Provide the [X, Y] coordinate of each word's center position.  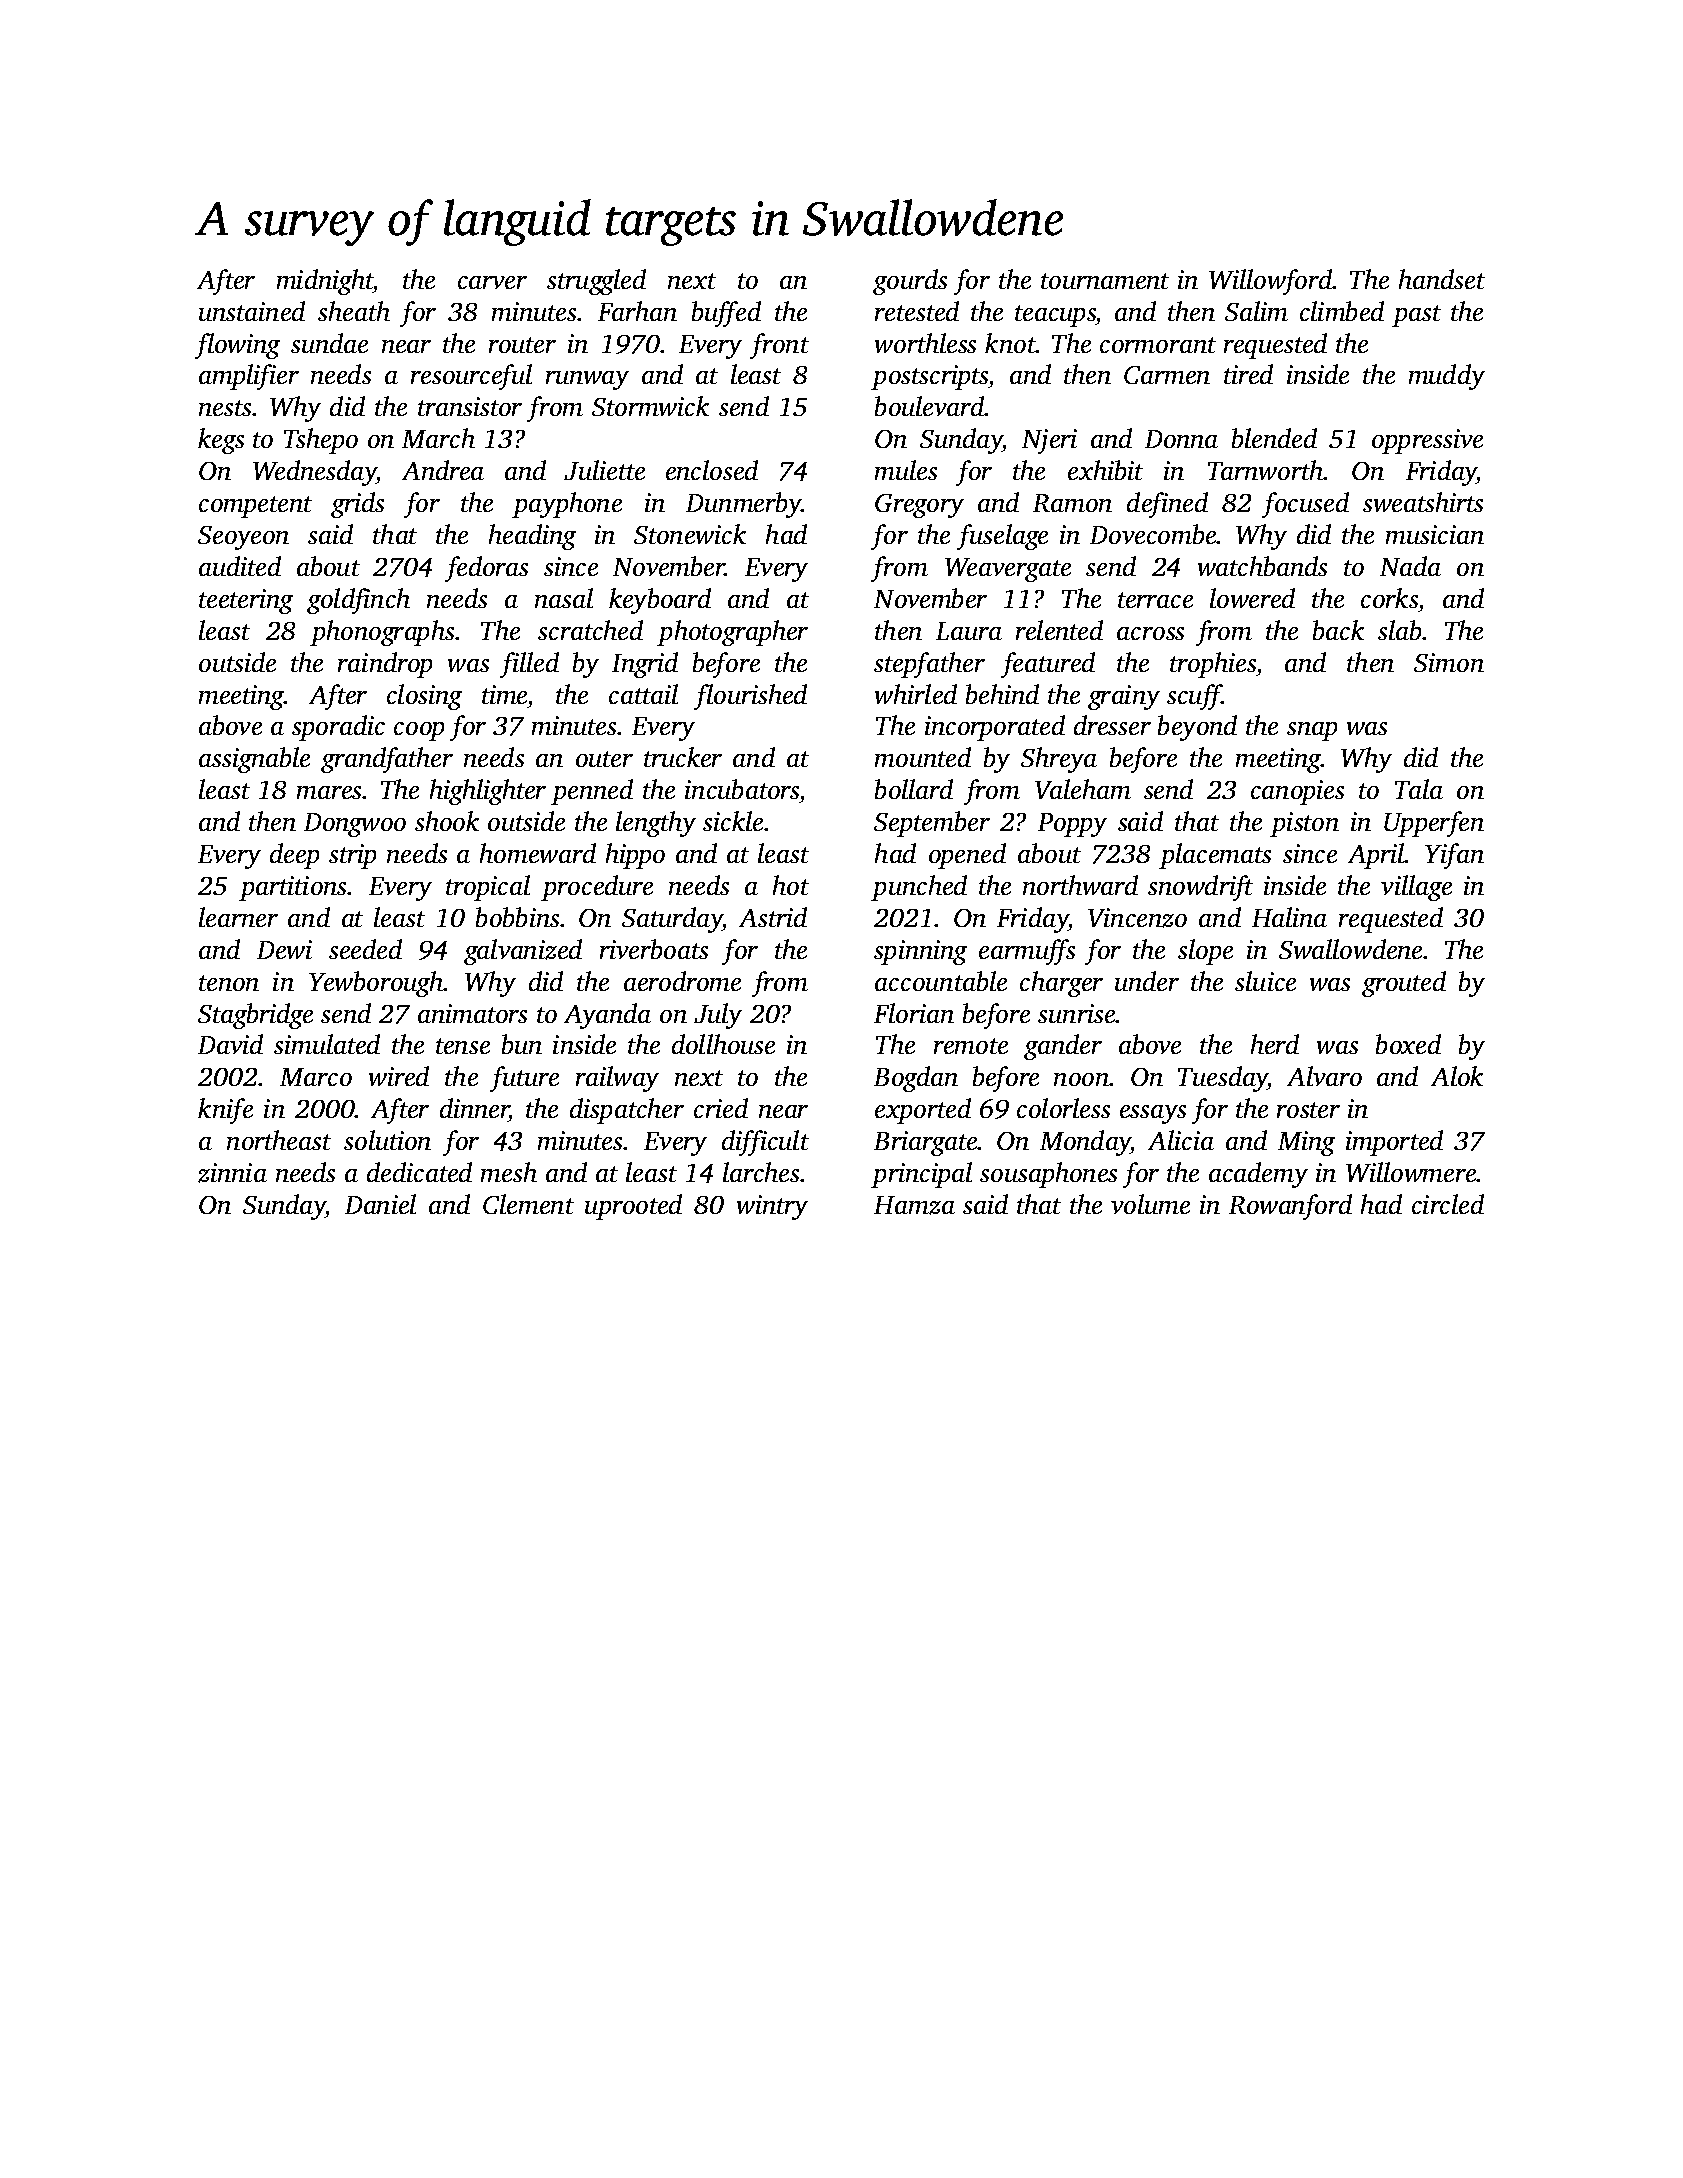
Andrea [443, 470]
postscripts [930, 377]
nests [225, 408]
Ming [1306, 1143]
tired [1248, 374]
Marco [316, 1077]
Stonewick [690, 534]
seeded [365, 949]
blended [1274, 438]
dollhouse [723, 1044]
